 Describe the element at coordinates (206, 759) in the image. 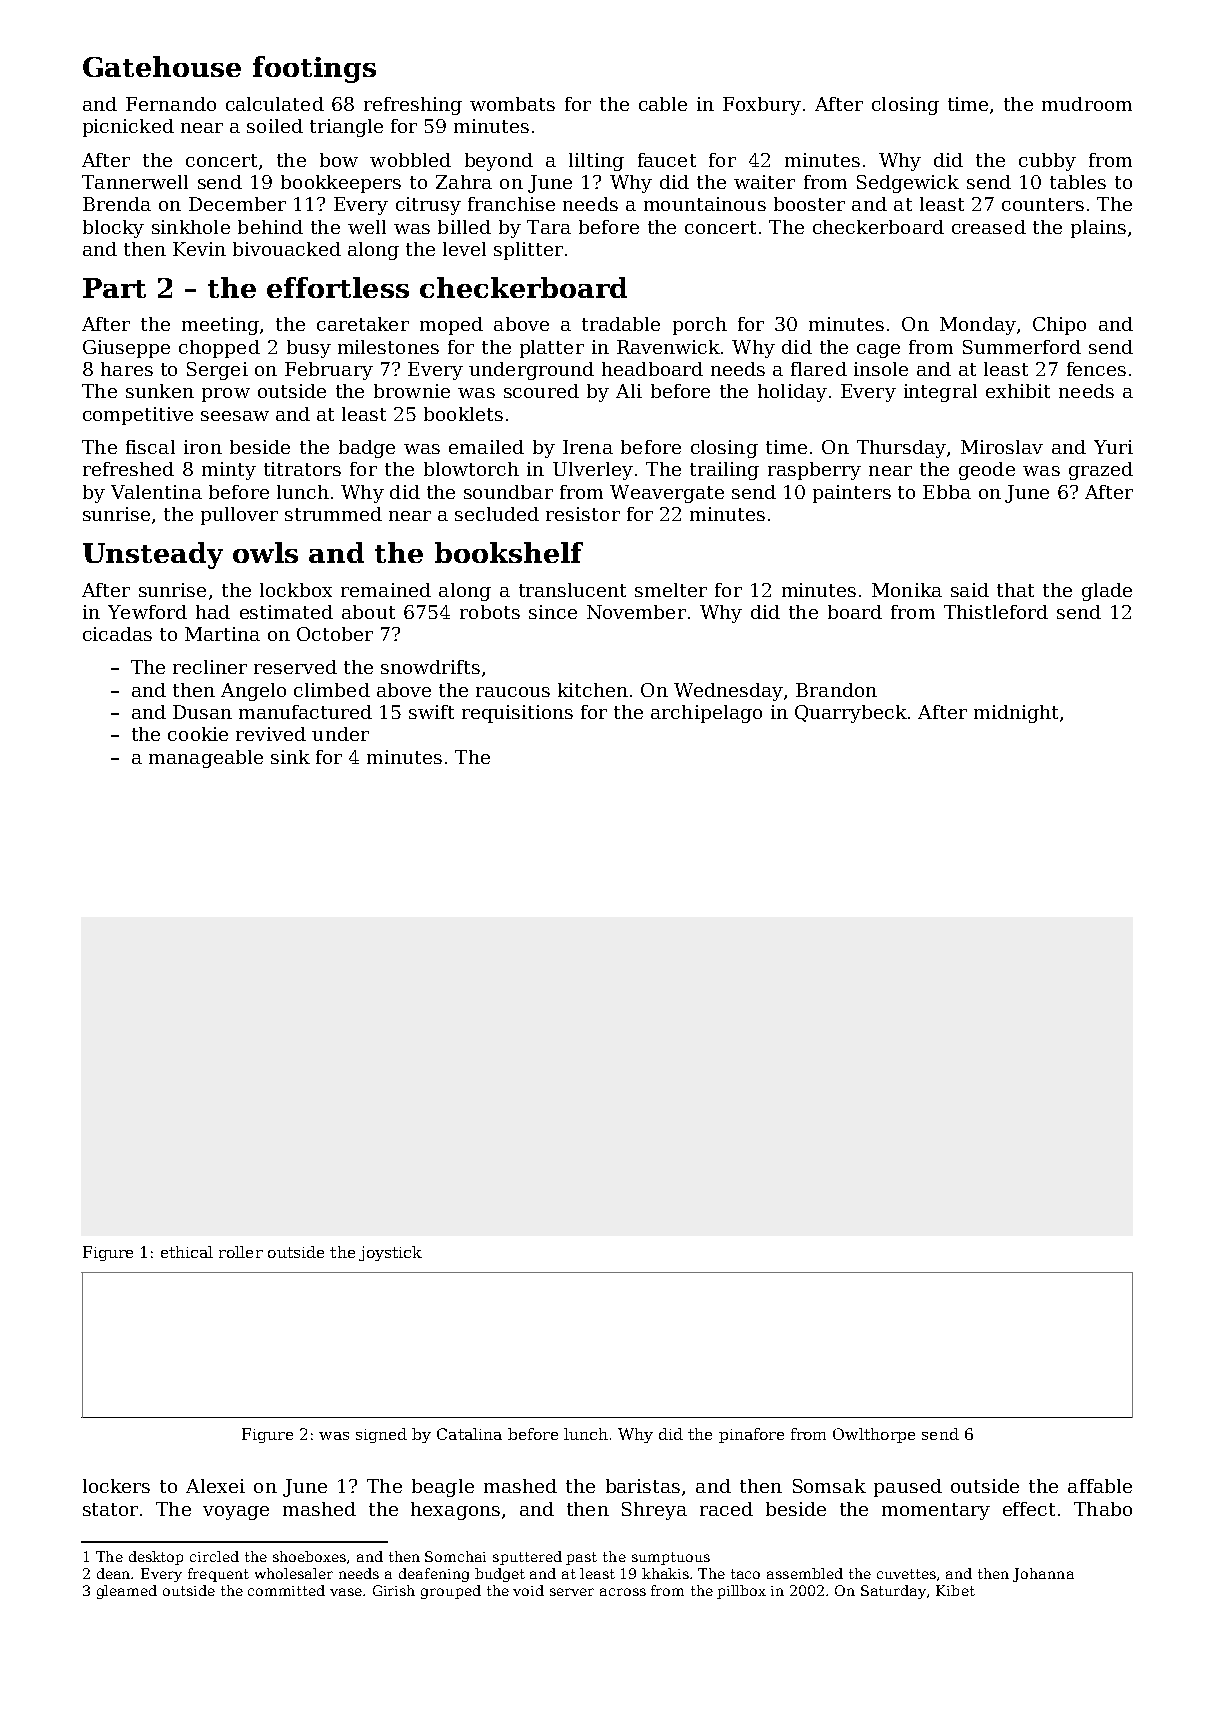

I see `manageable` at that location.
